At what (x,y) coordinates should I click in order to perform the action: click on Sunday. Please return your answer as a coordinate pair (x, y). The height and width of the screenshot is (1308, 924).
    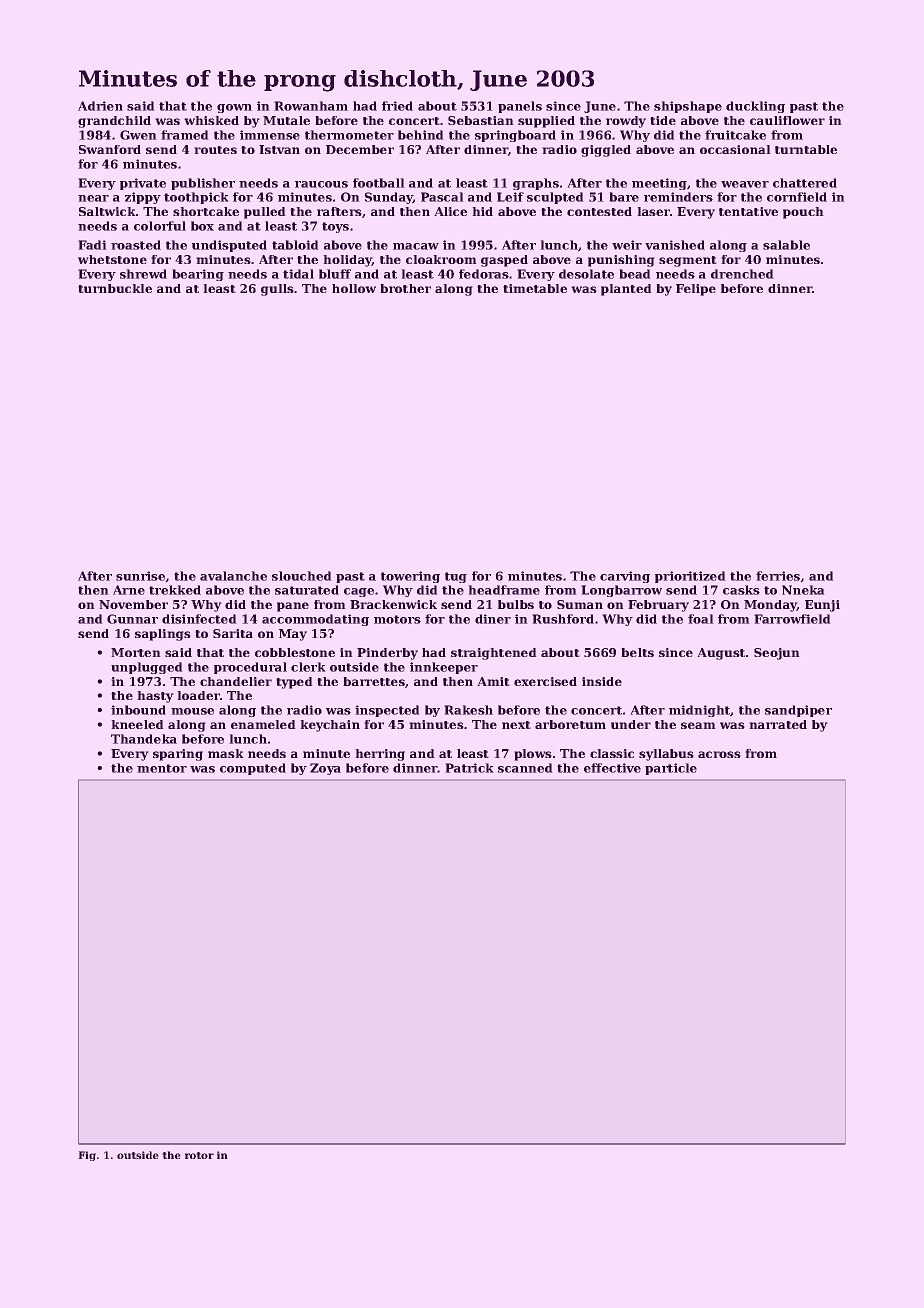
    Looking at the image, I should click on (389, 198).
